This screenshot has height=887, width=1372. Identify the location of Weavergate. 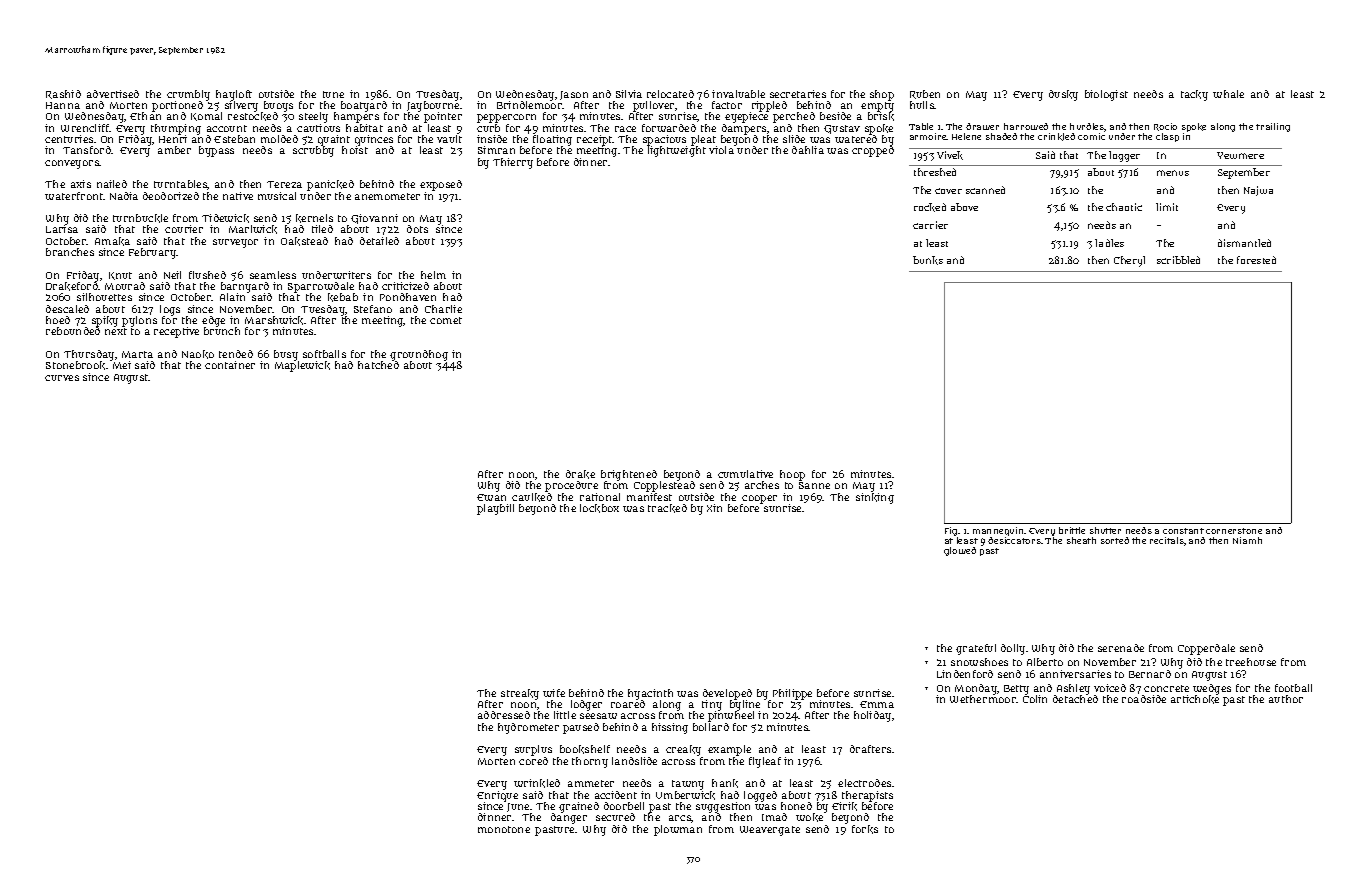
(770, 831).
